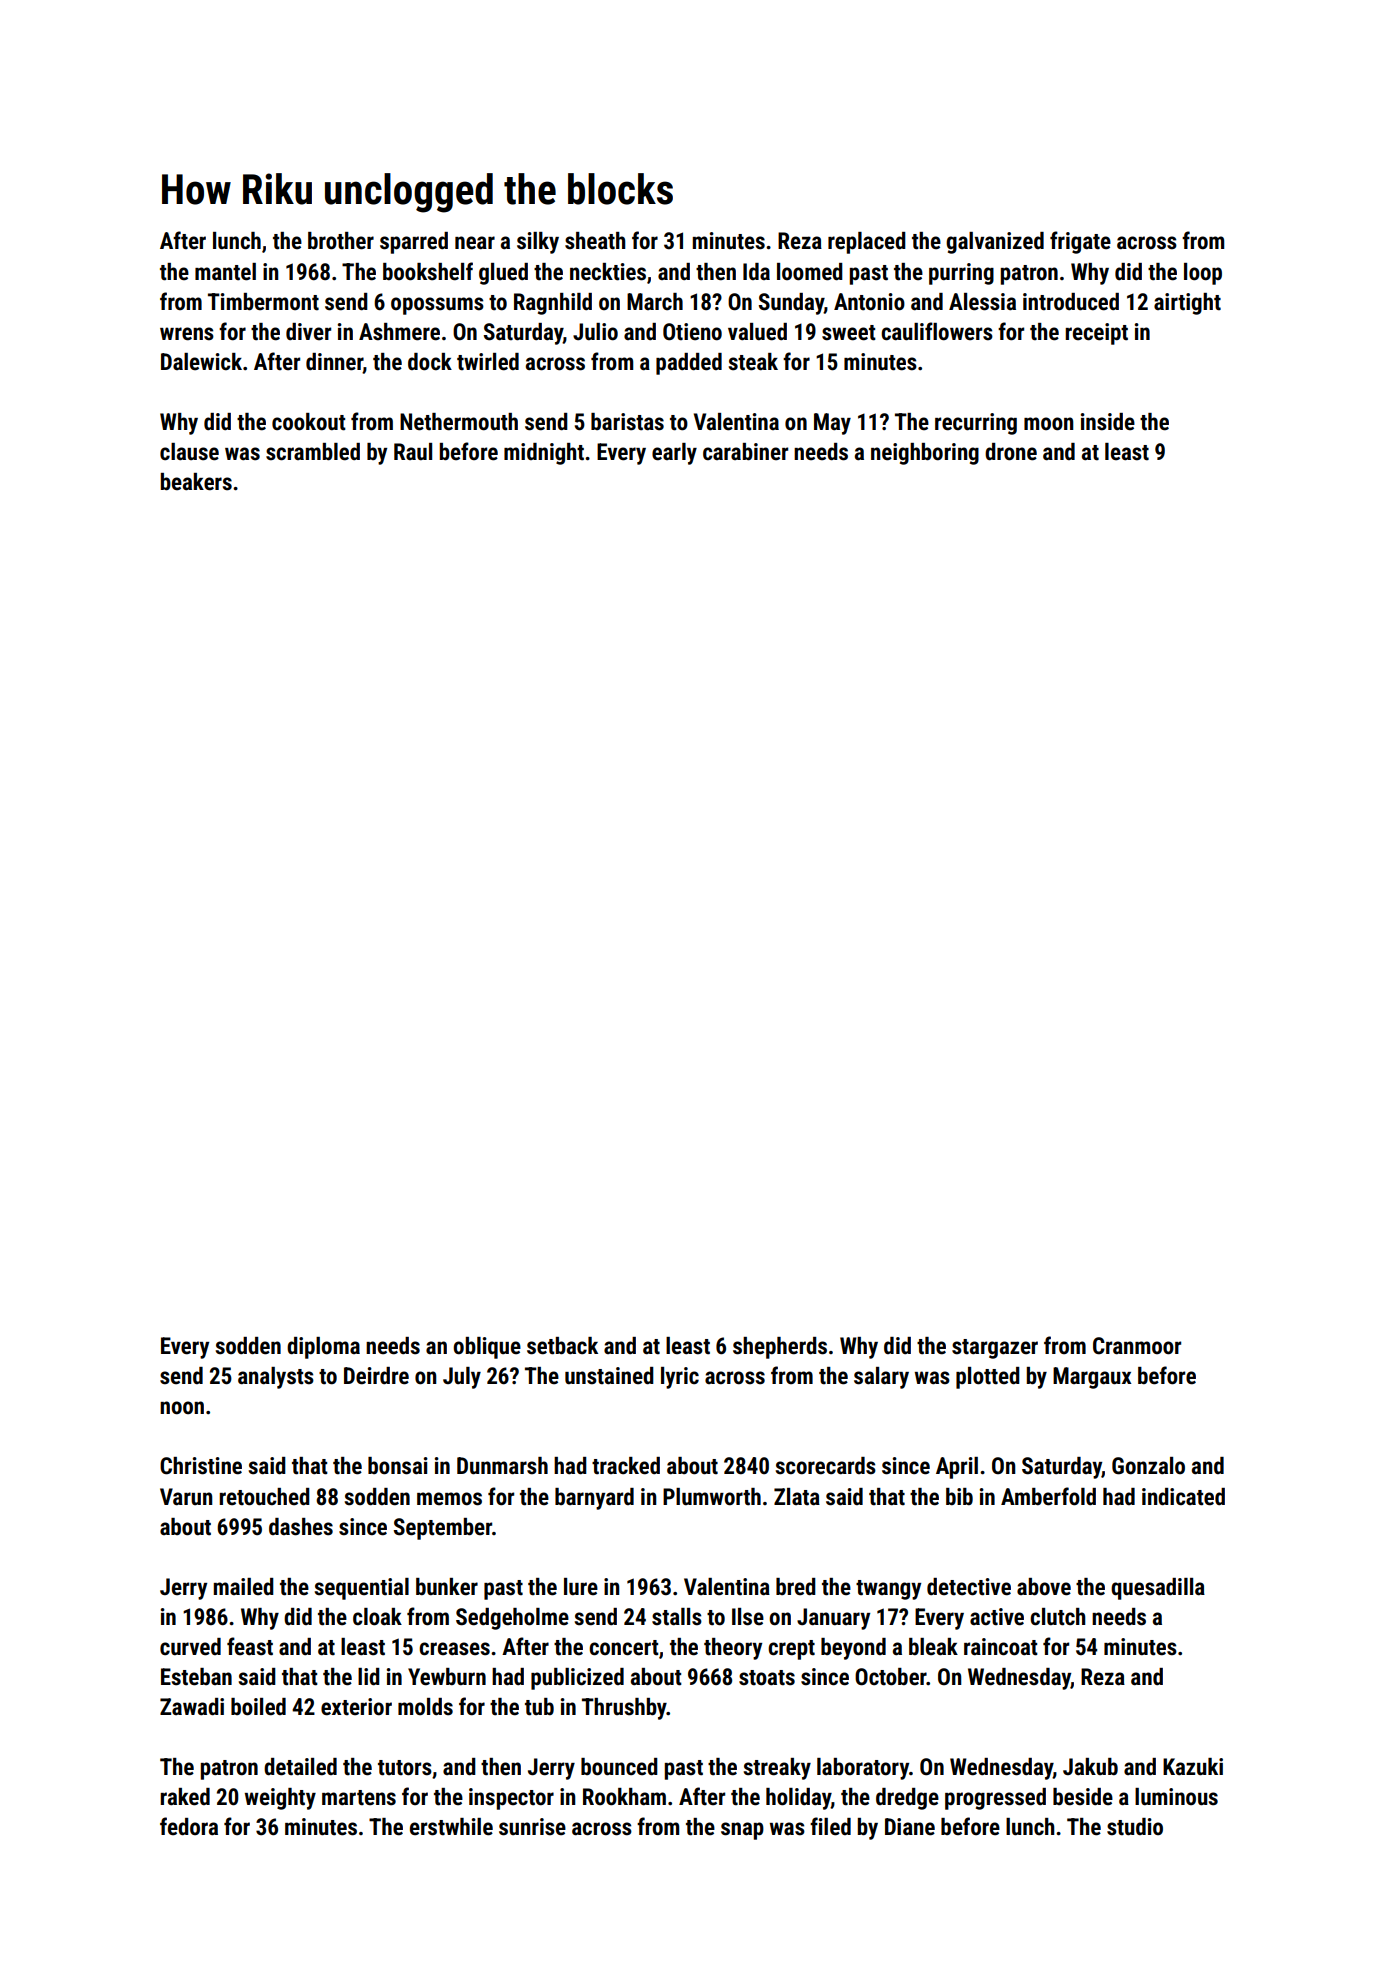  I want to click on Raul, so click(413, 451).
